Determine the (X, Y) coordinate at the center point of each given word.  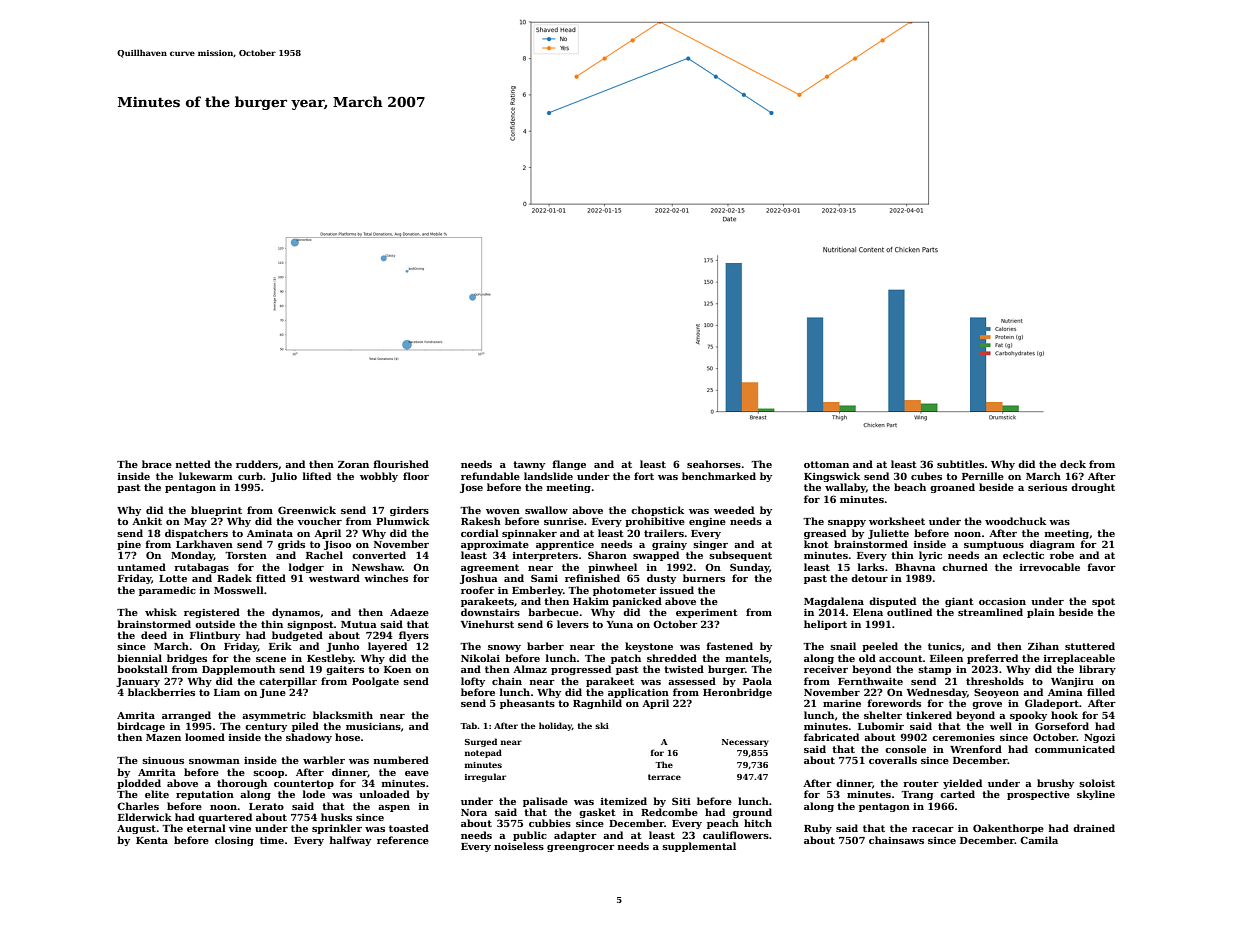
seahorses (714, 464)
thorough (242, 784)
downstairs (490, 612)
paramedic (167, 591)
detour (869, 578)
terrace (664, 777)
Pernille (983, 476)
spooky (1028, 716)
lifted (317, 476)
